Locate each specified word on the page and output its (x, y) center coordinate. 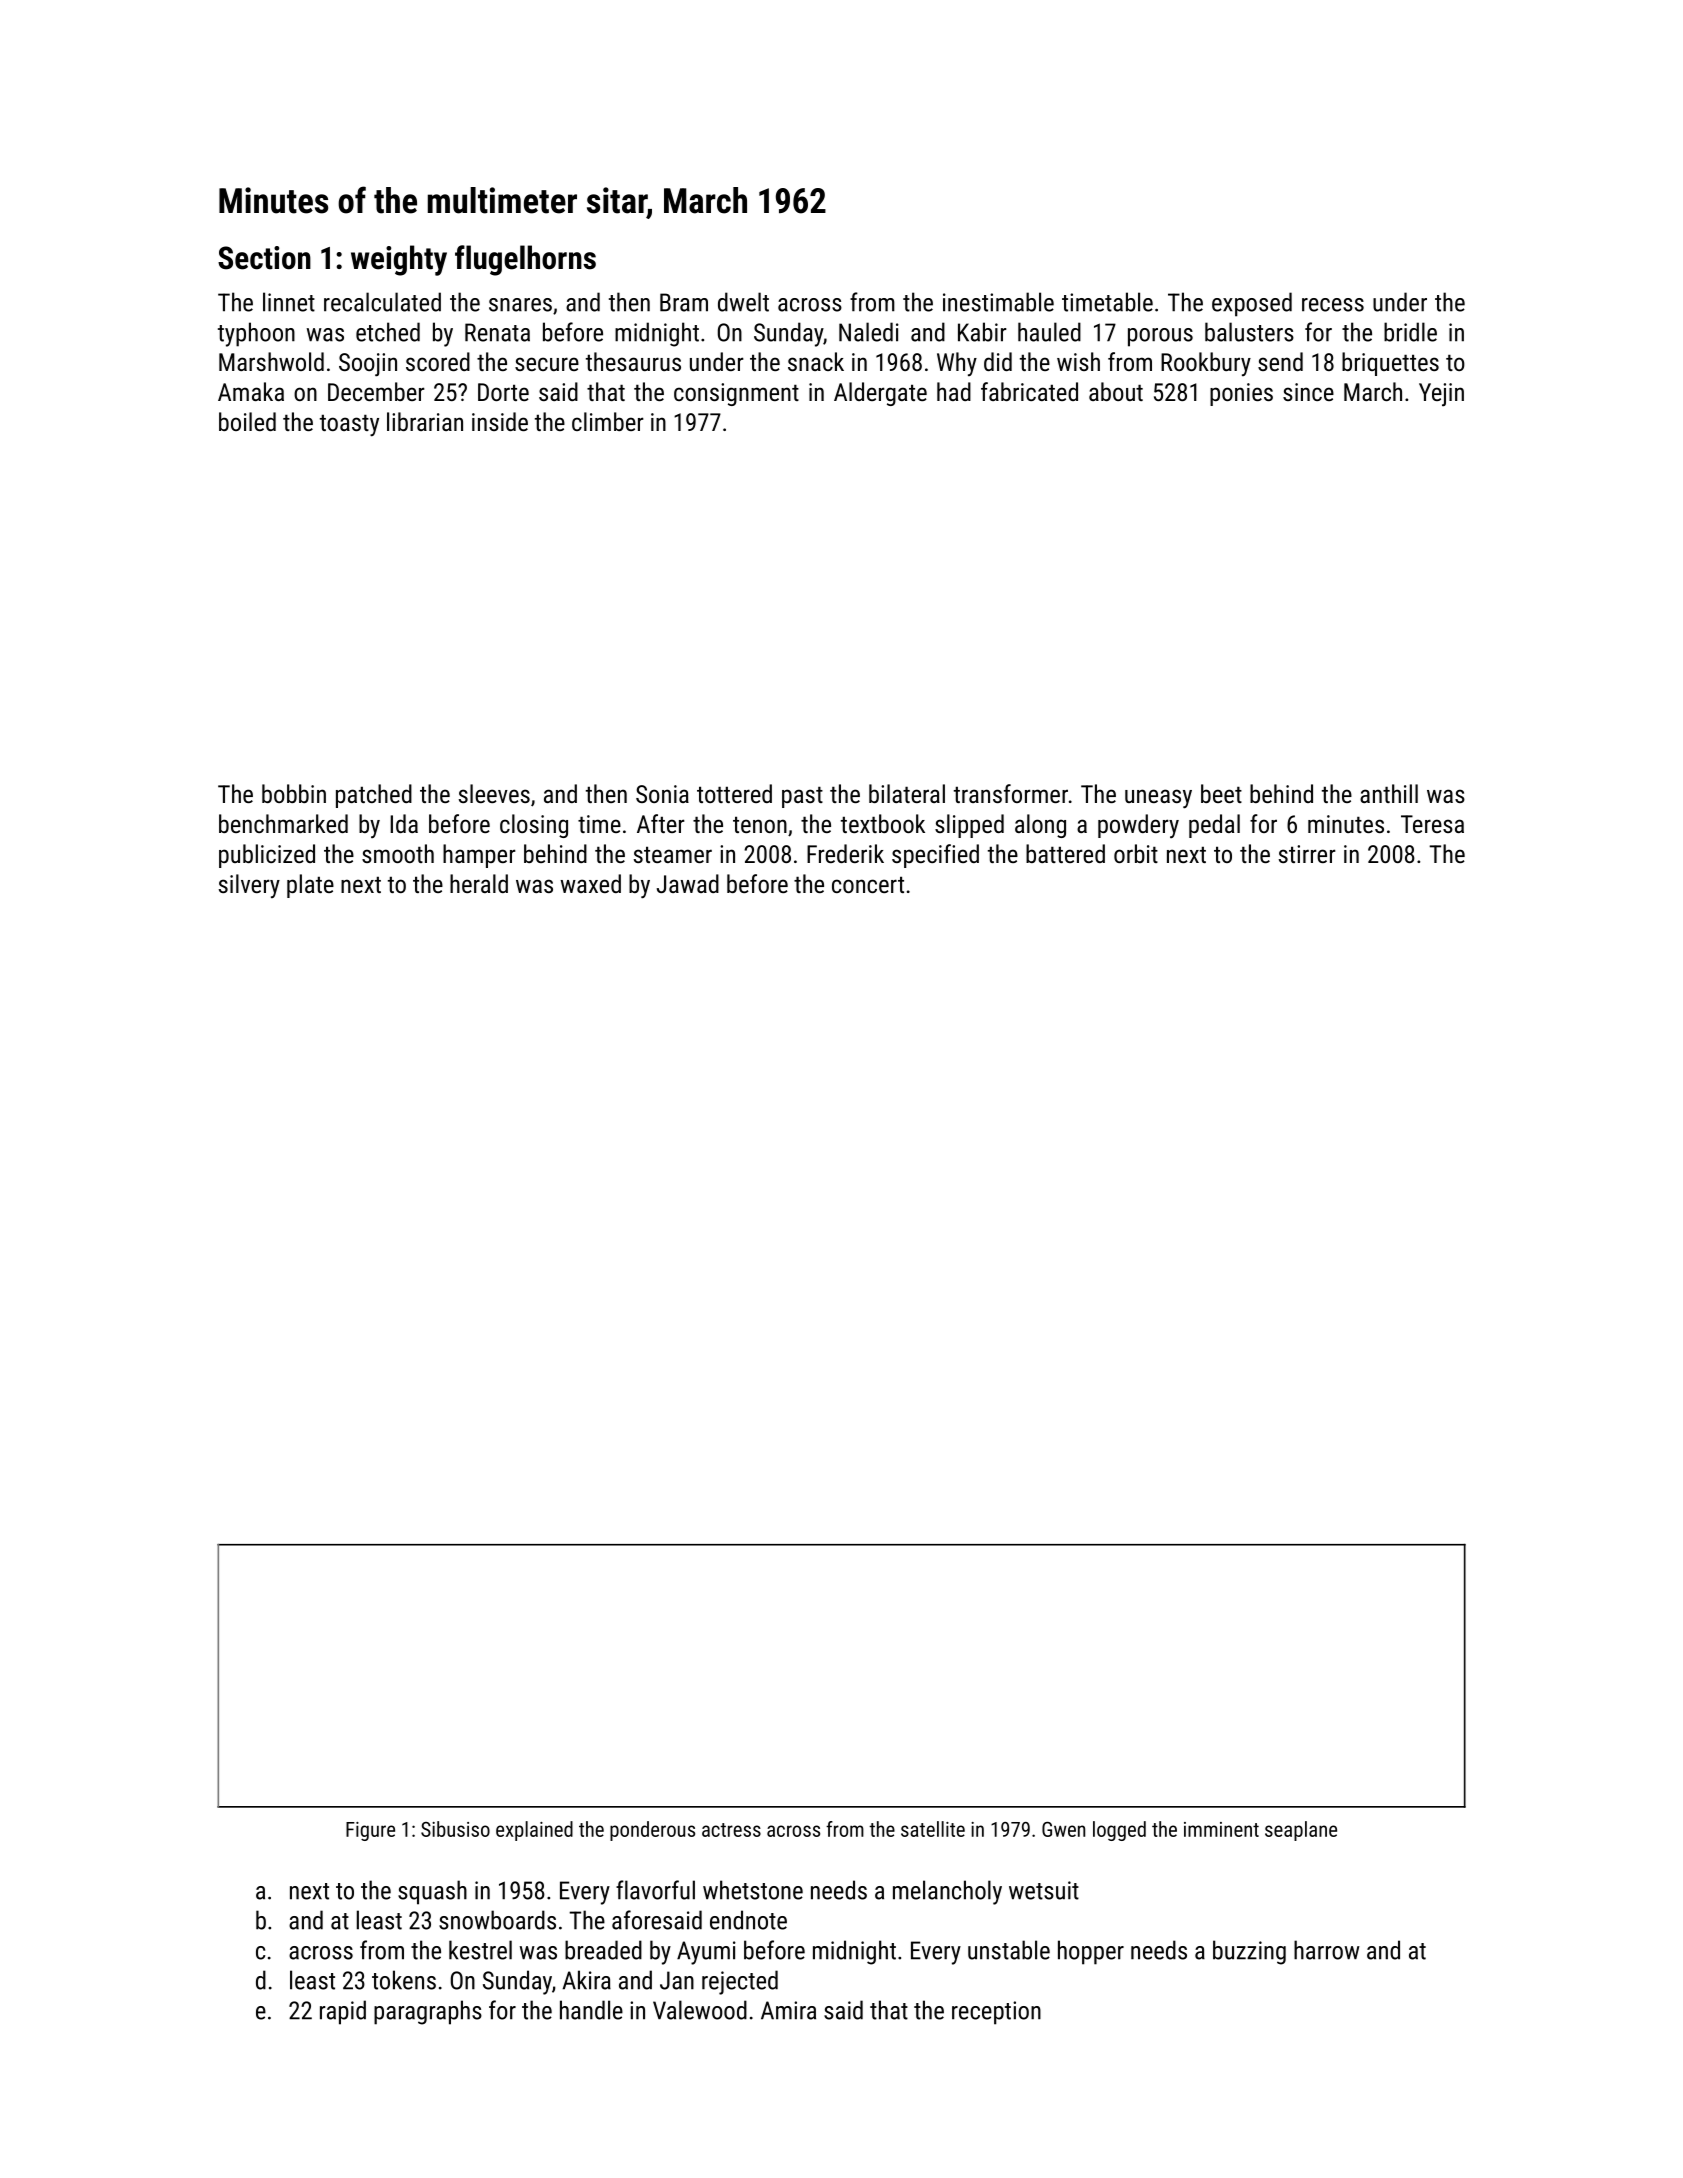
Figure (370, 1831)
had (954, 391)
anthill (1389, 793)
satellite (933, 1829)
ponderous (652, 1831)
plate (310, 886)
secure (547, 364)
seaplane (1301, 1831)
